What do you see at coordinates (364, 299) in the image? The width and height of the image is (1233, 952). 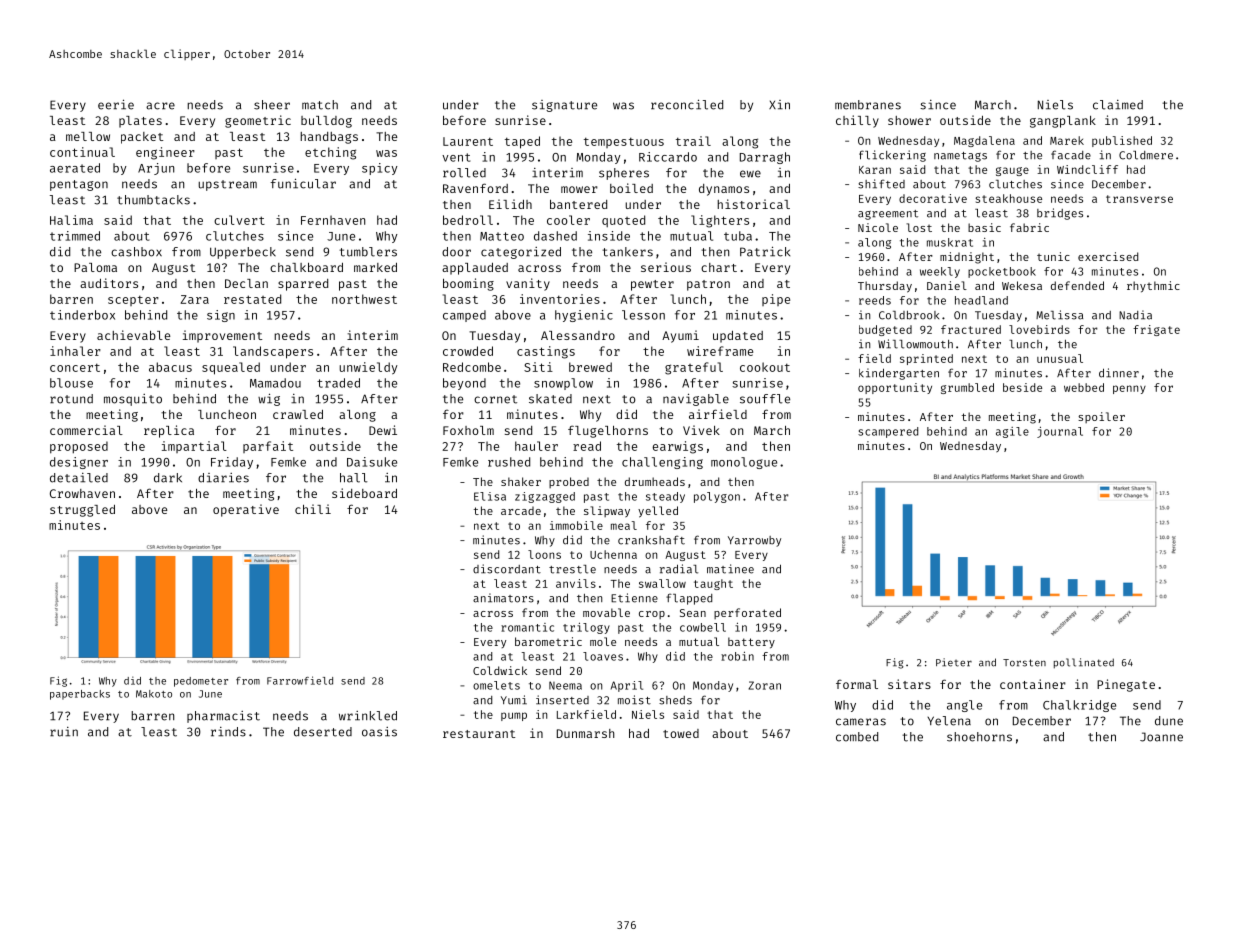 I see `northwest` at bounding box center [364, 299].
